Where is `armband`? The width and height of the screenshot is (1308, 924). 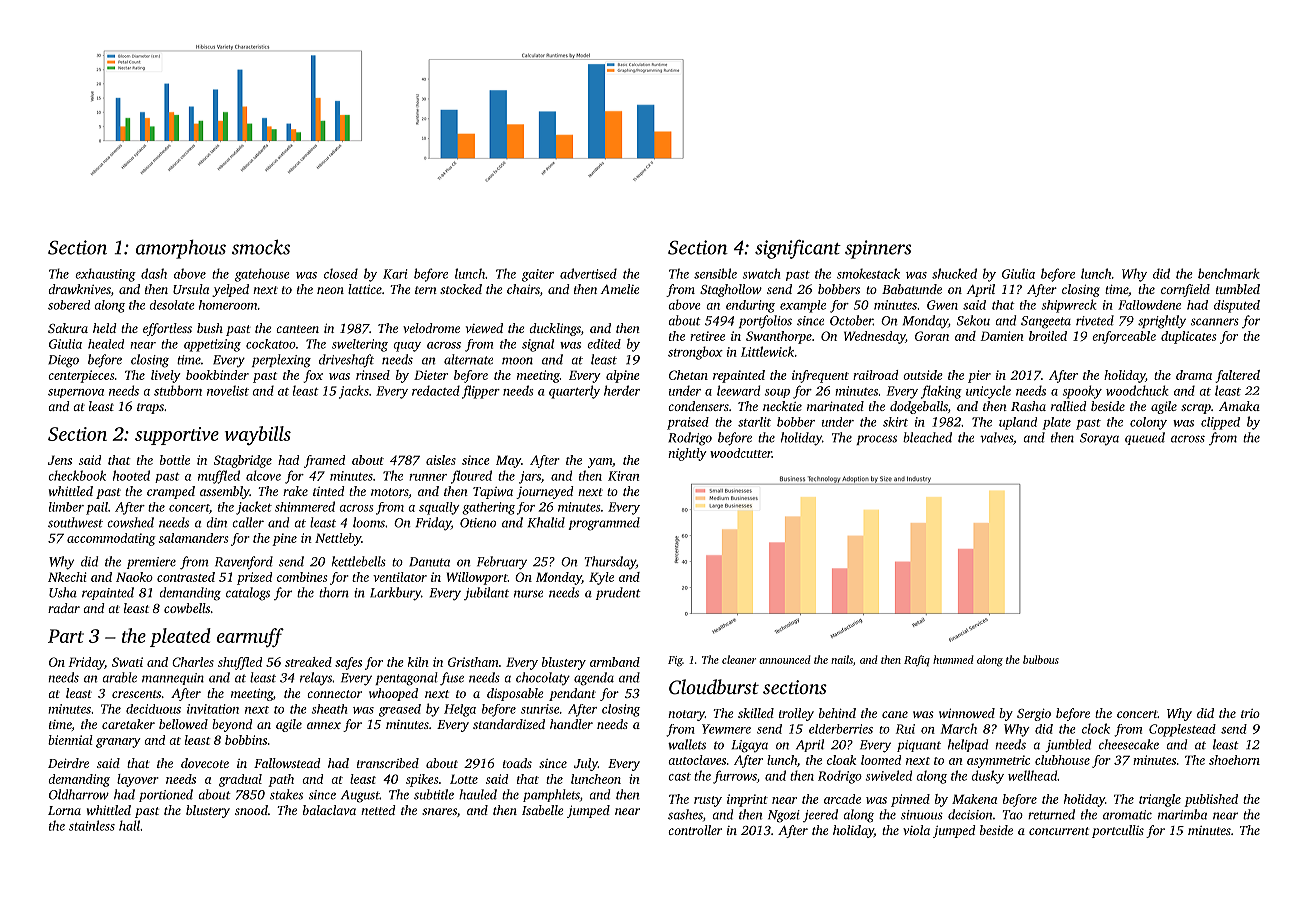
armband is located at coordinates (615, 662).
